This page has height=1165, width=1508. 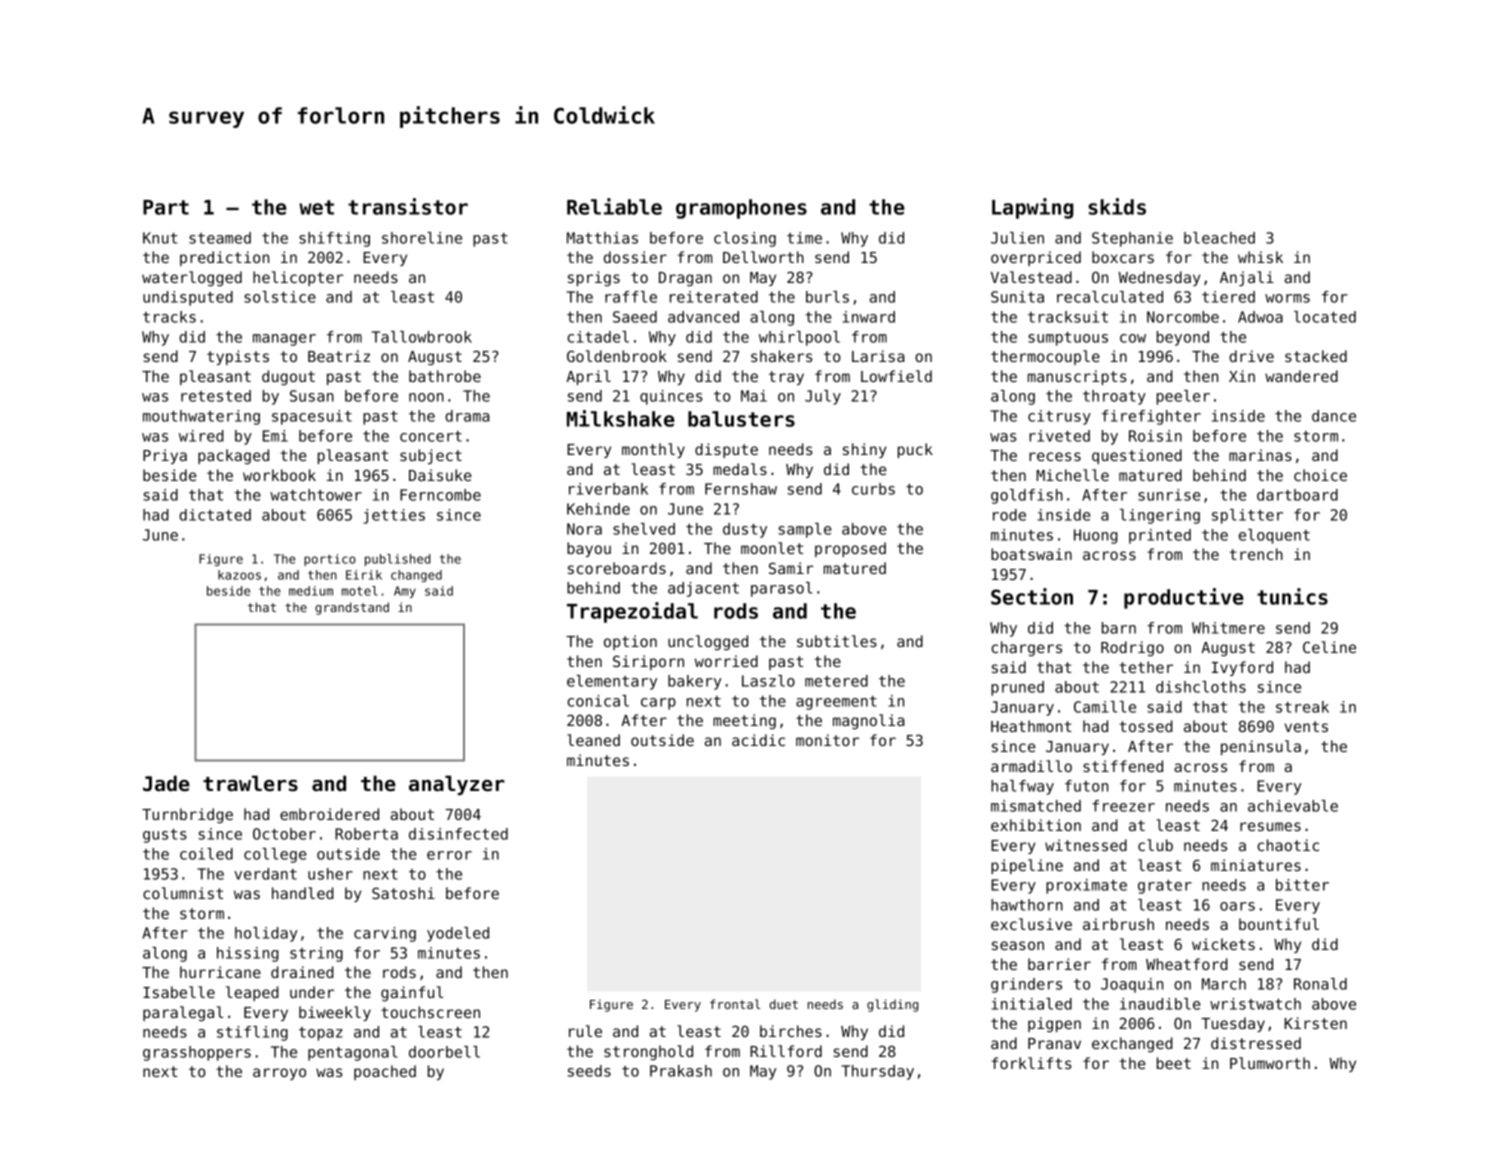 What do you see at coordinates (330, 874) in the page?
I see `usher` at bounding box center [330, 874].
